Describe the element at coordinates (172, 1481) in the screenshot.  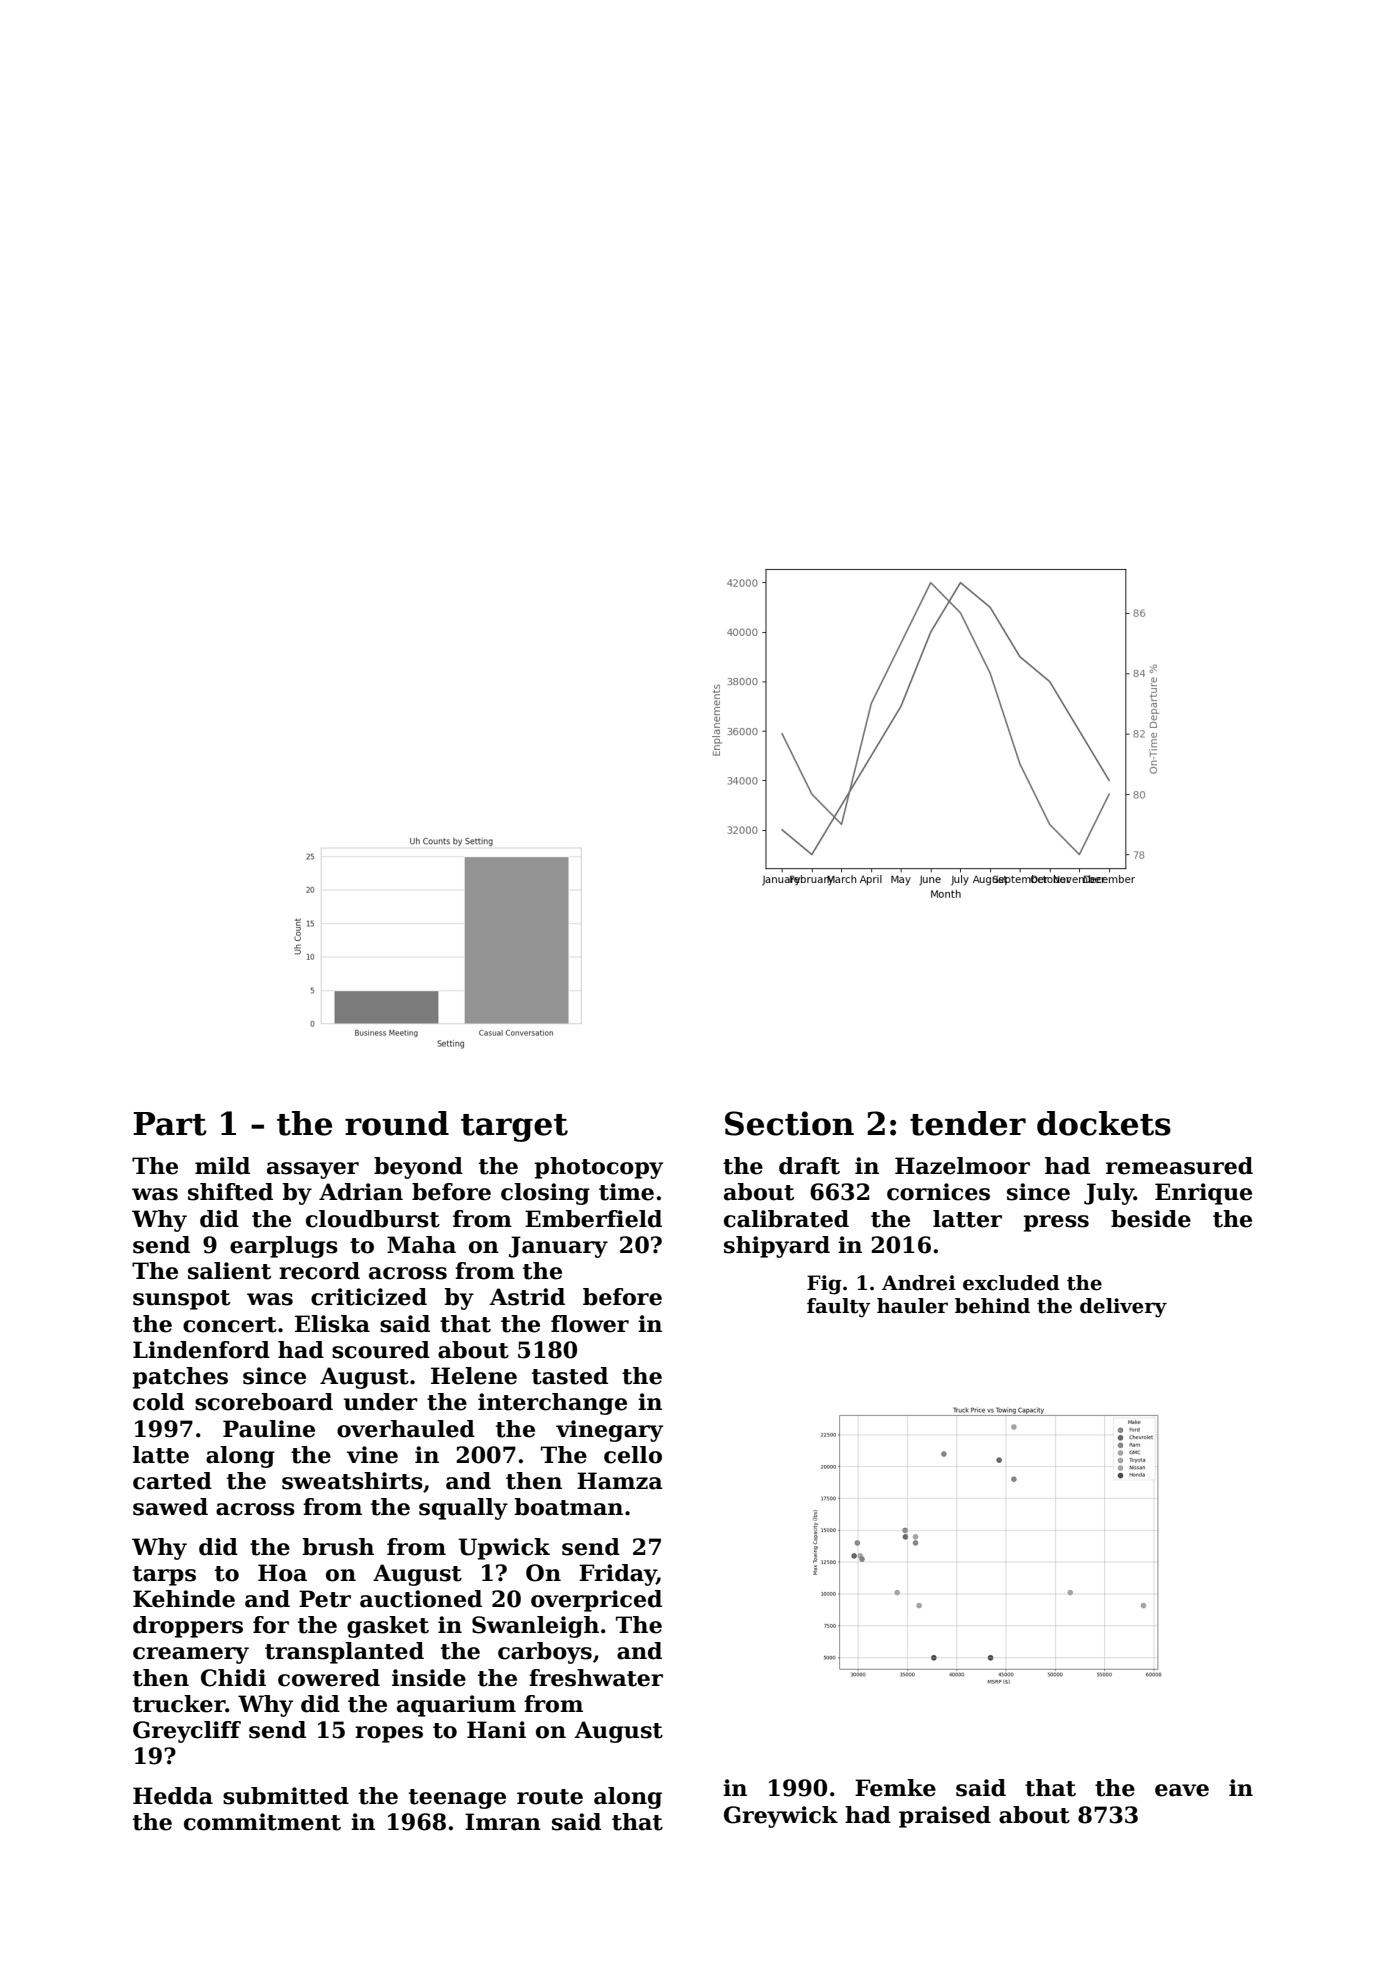
I see `carted` at that location.
